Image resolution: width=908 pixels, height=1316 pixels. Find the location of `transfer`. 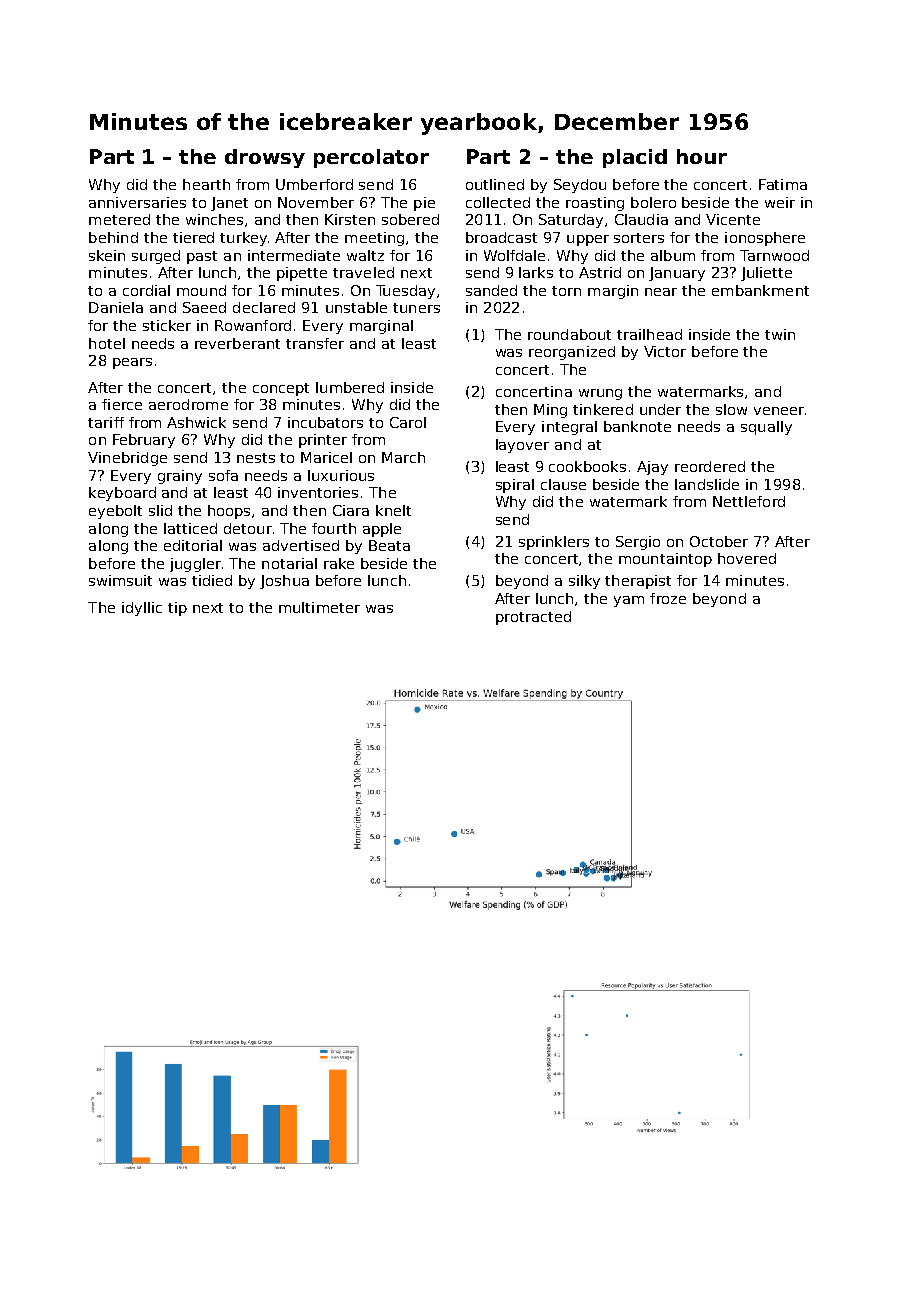

transfer is located at coordinates (315, 343).
